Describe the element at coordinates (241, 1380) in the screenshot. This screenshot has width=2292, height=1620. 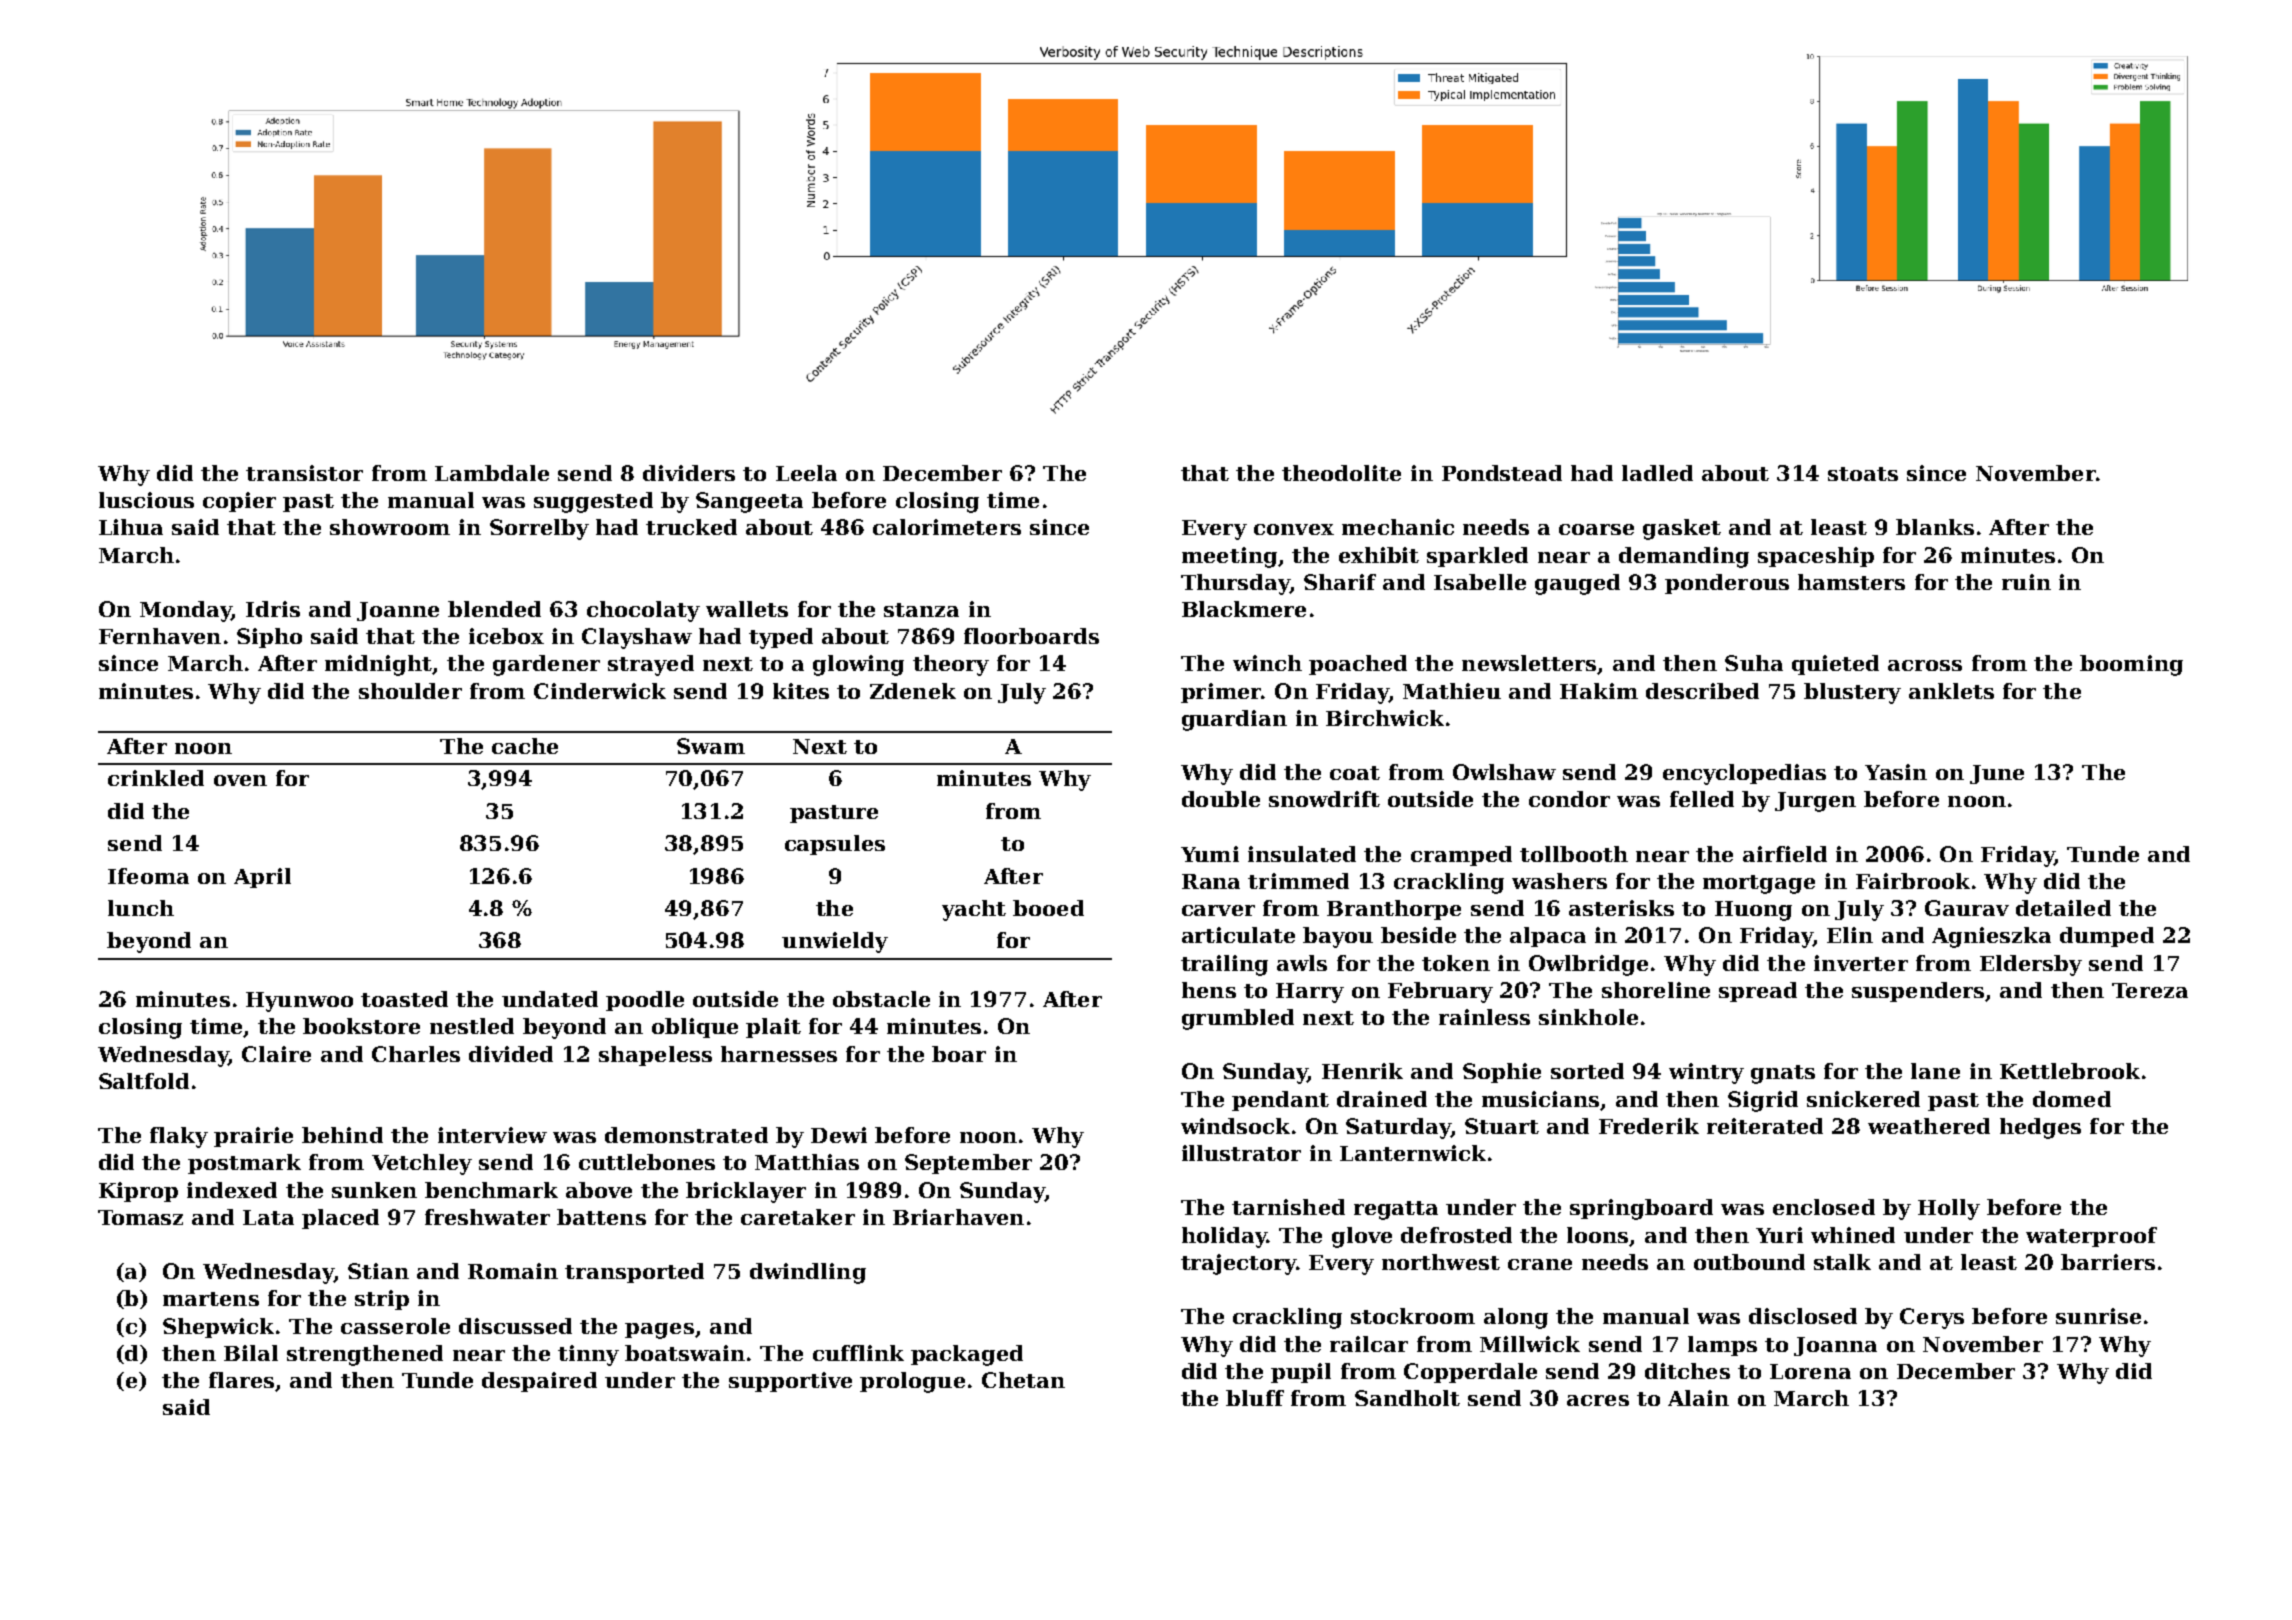
I see `flares` at that location.
